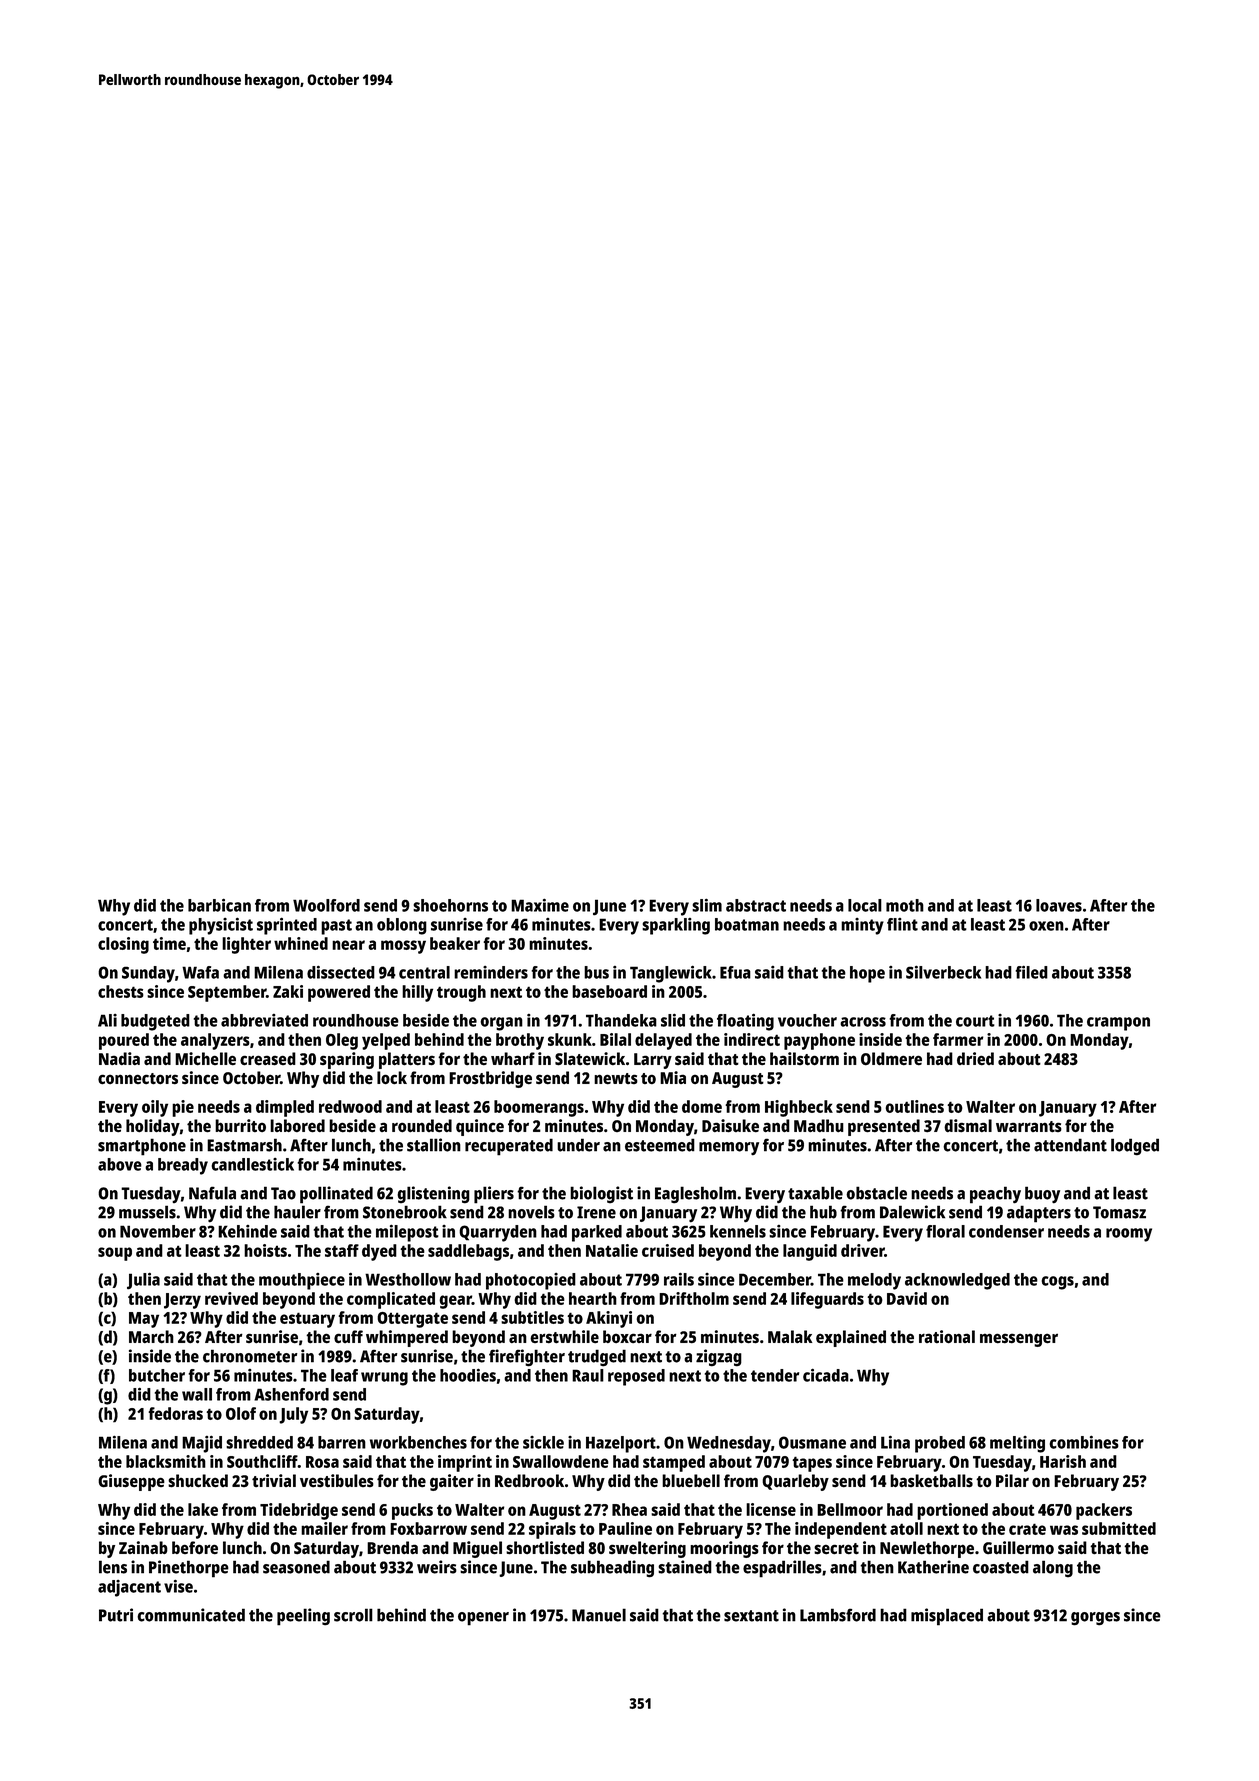  I want to click on Kehinde, so click(247, 1231).
